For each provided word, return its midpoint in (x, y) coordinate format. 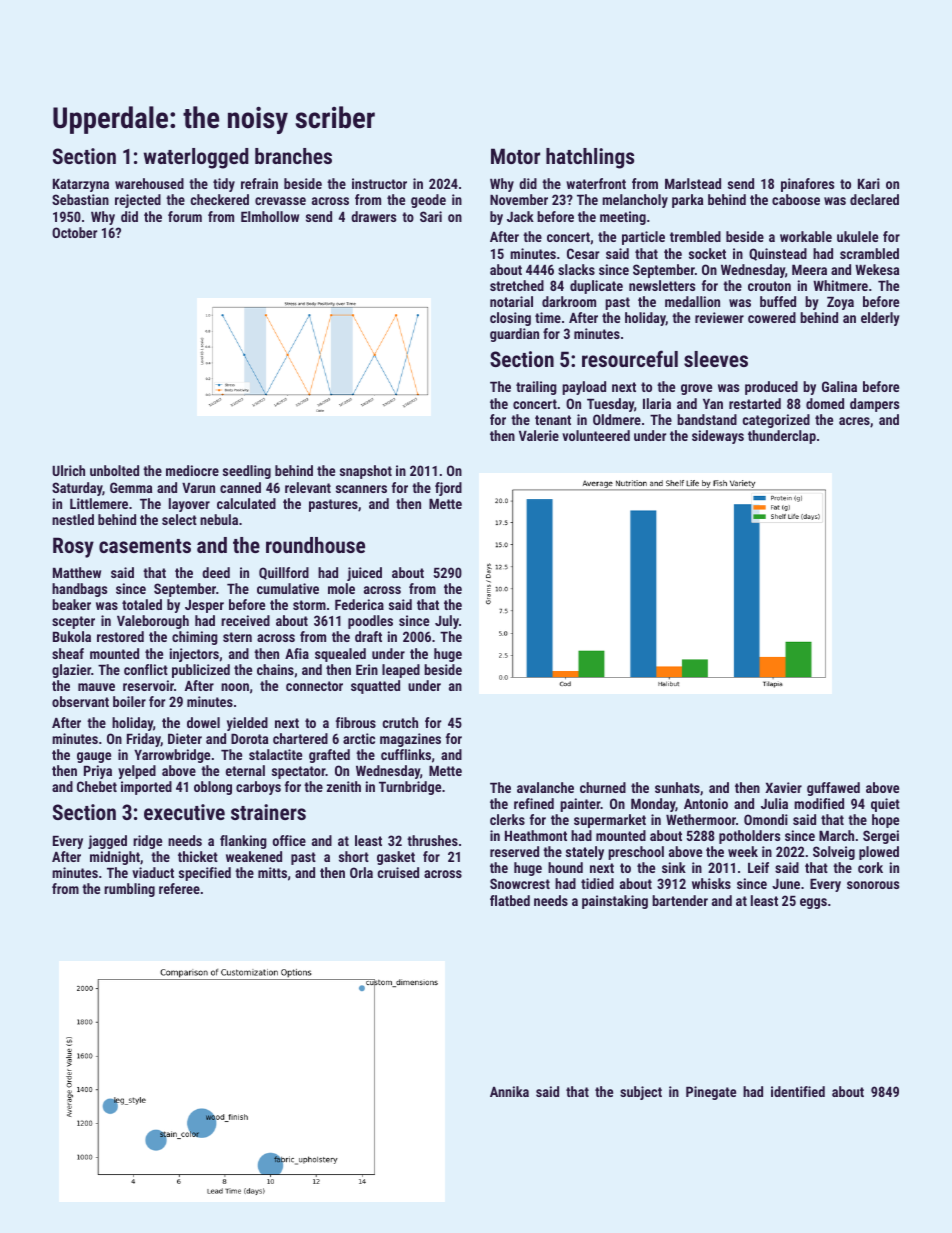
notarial (511, 301)
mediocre (192, 470)
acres (854, 421)
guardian (514, 335)
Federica (359, 604)
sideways (718, 437)
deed (216, 572)
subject (641, 1093)
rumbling (129, 890)
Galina (839, 386)
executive (184, 812)
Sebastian (80, 199)
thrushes (432, 840)
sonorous (873, 885)
